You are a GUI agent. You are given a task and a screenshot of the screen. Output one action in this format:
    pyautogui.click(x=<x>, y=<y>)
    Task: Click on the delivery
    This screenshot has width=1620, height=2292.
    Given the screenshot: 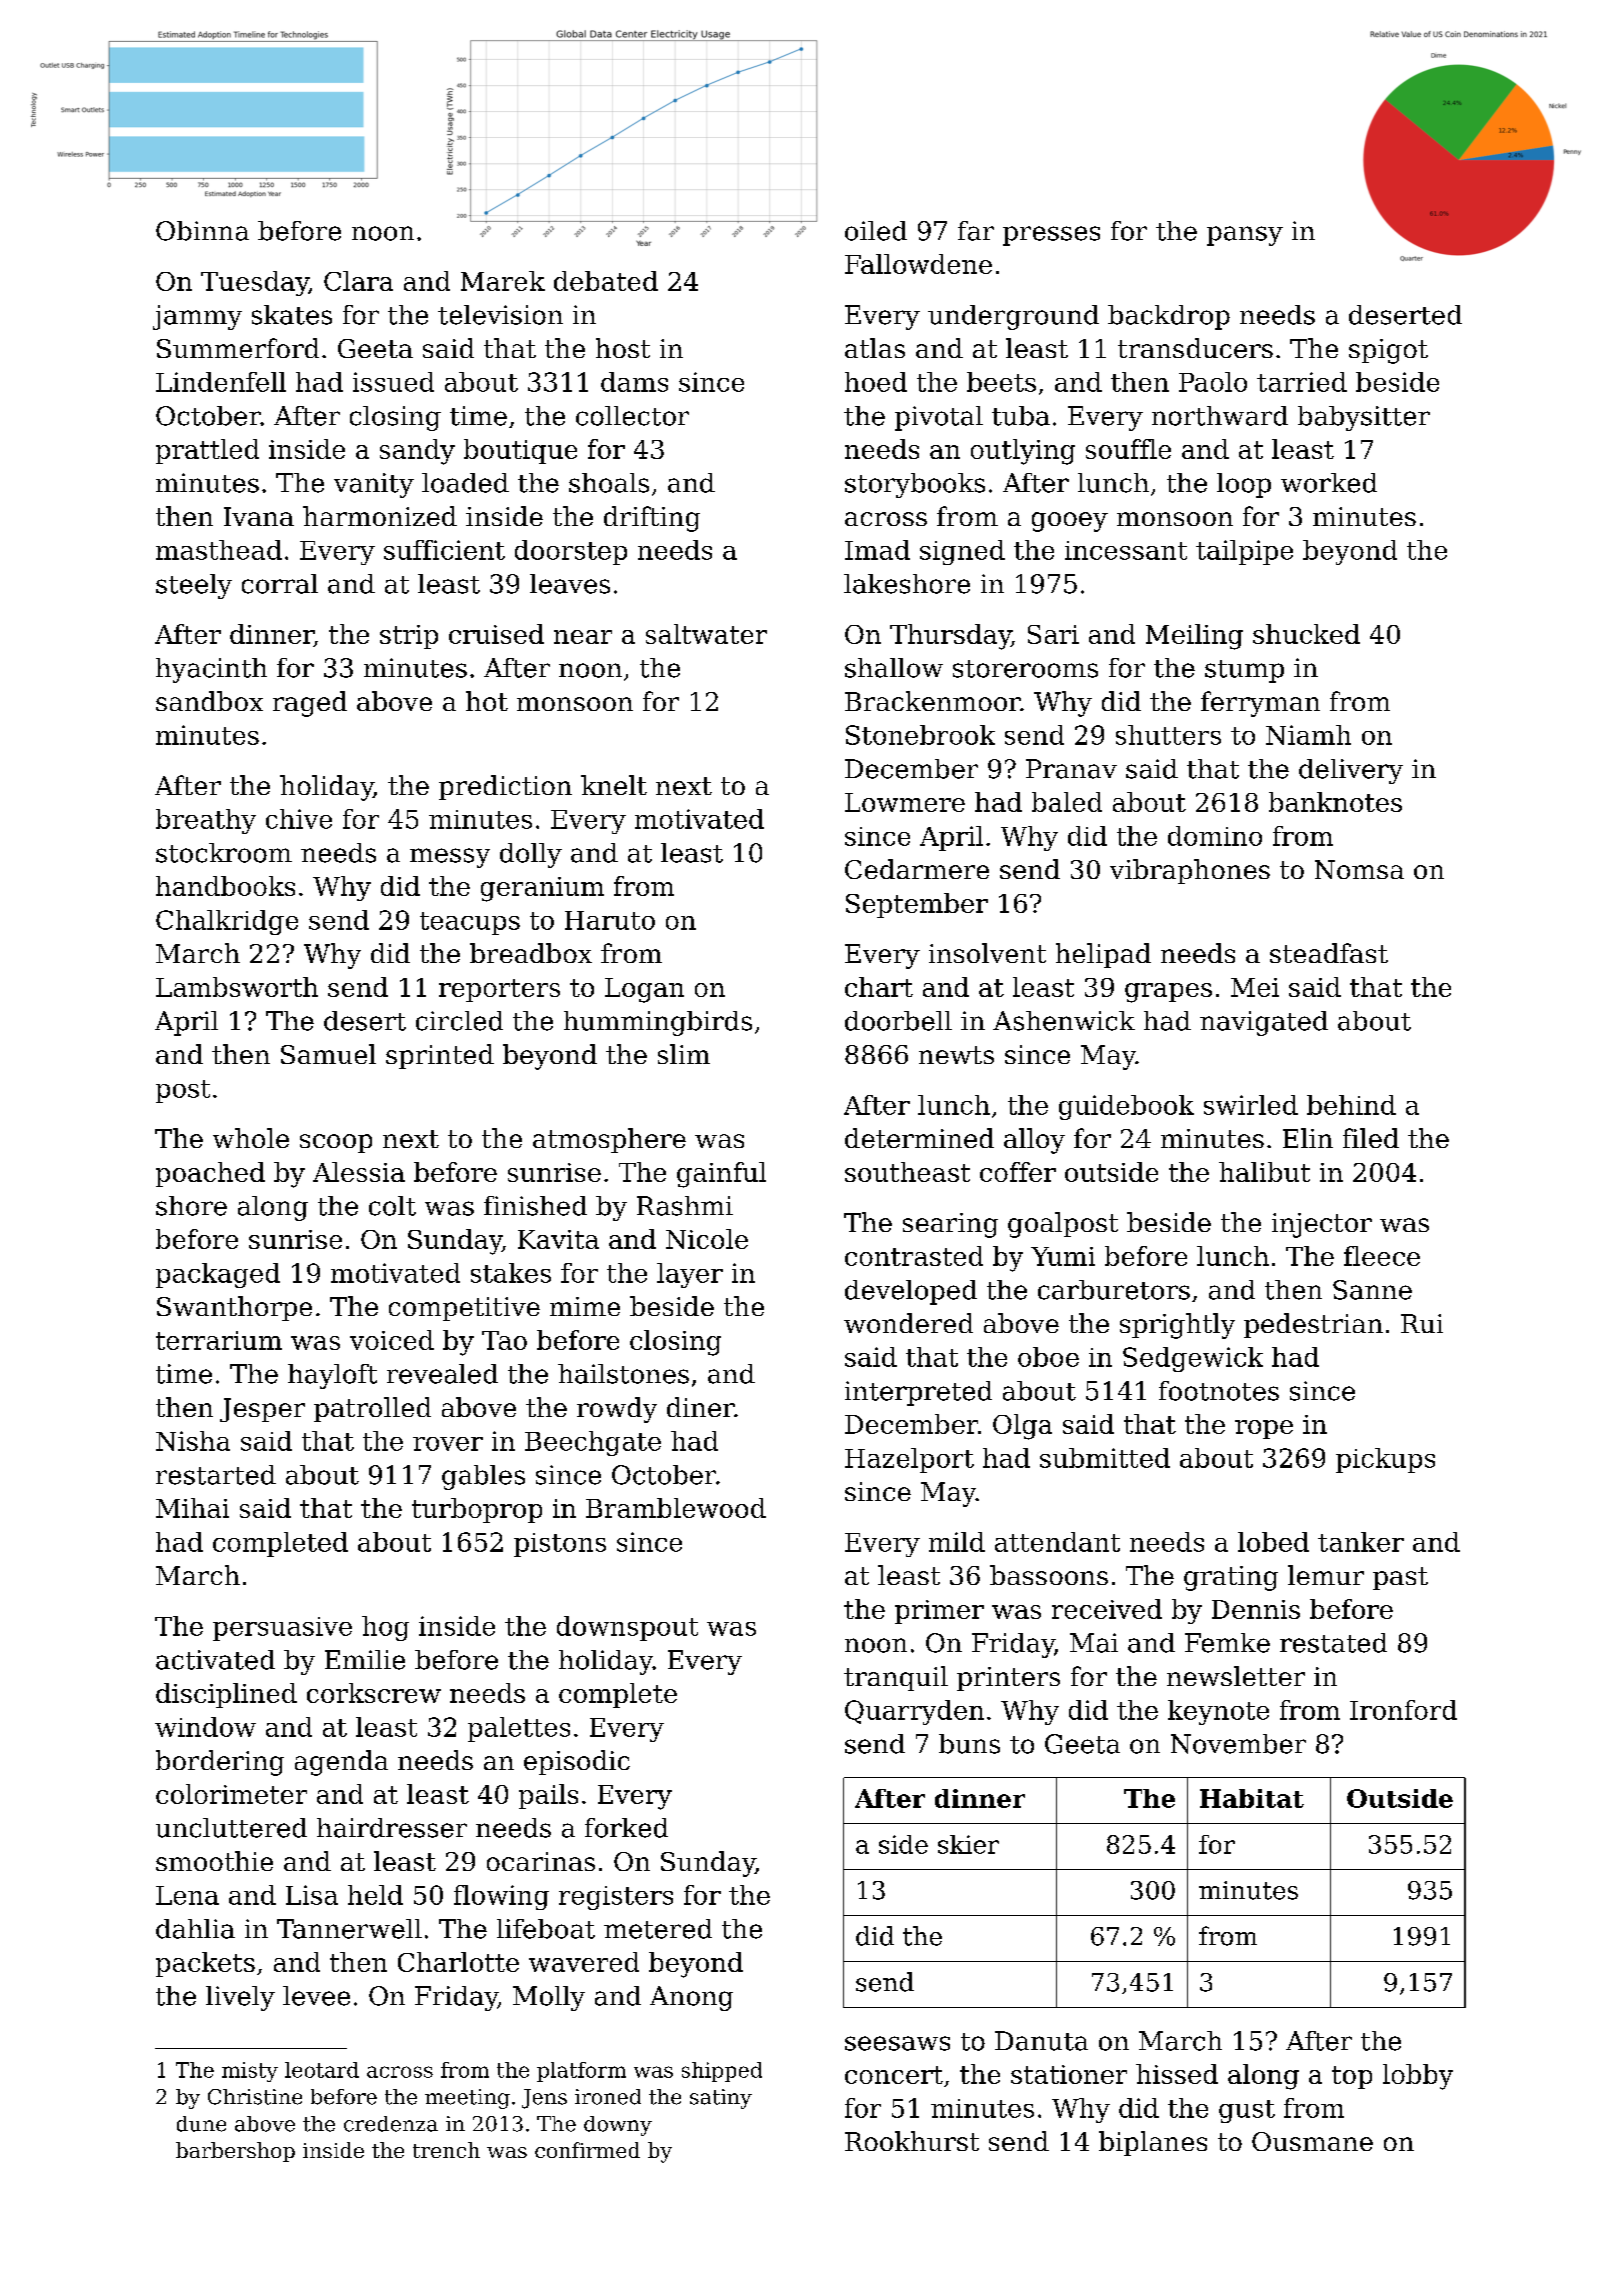 What is the action you would take?
    pyautogui.click(x=1351, y=771)
